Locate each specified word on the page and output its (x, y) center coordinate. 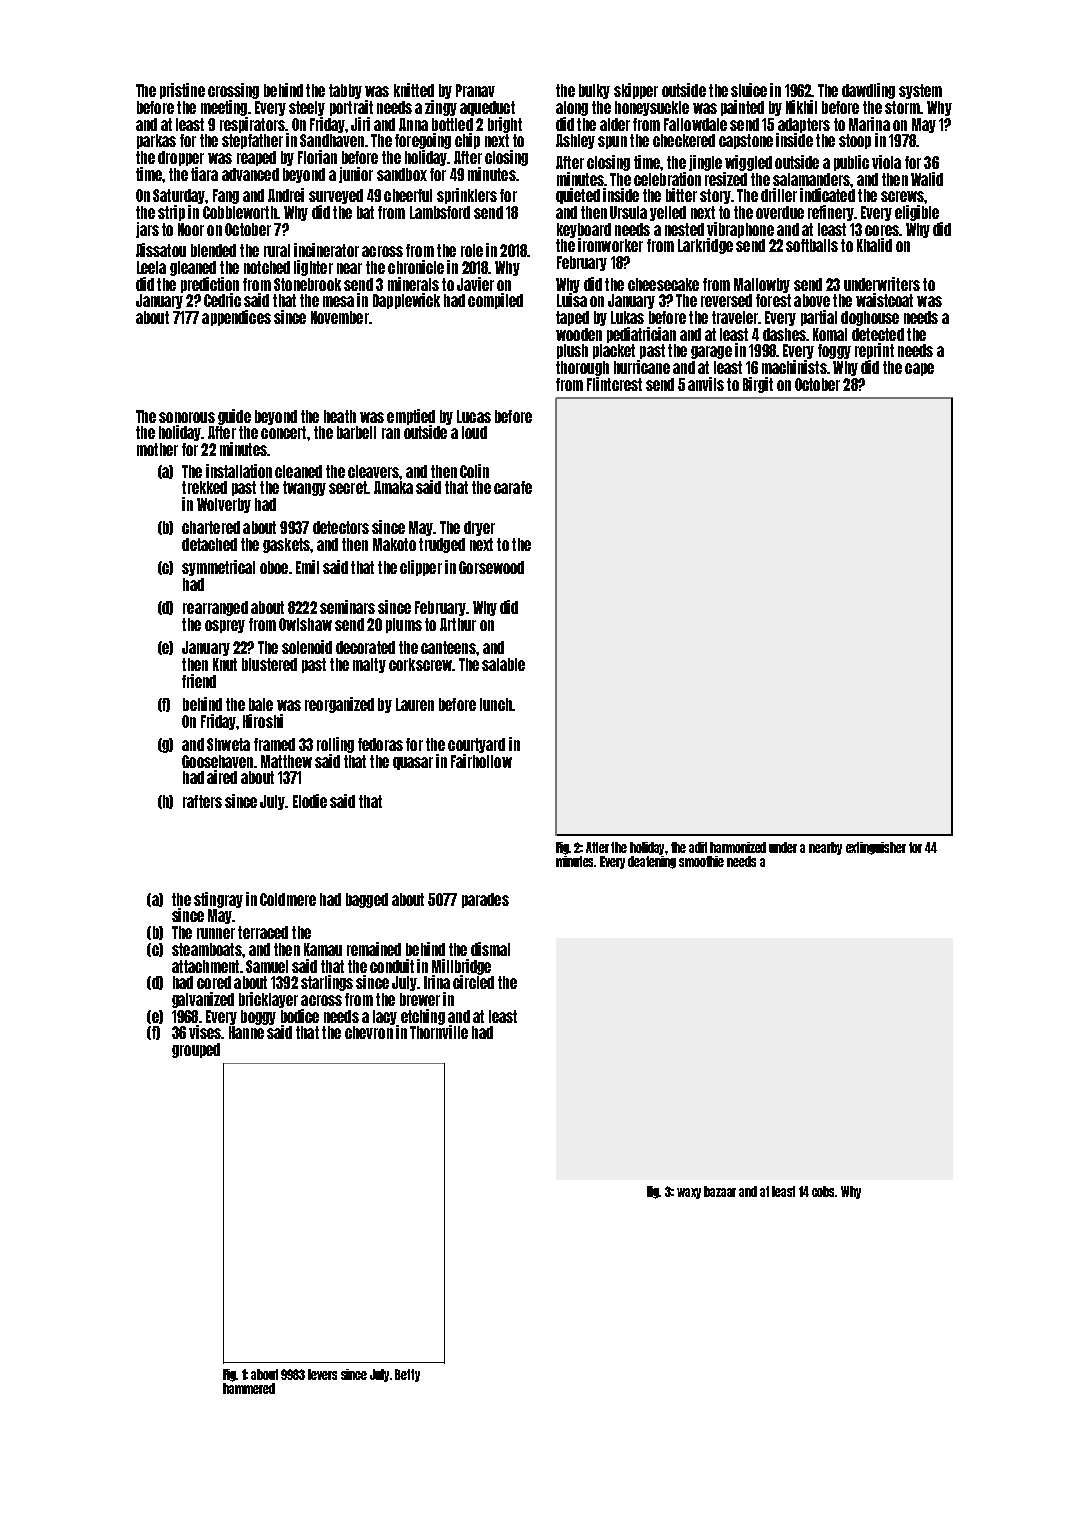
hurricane (642, 367)
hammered (249, 1388)
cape (919, 369)
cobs (824, 1191)
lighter (313, 268)
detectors (341, 527)
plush (572, 351)
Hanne (246, 1032)
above (812, 300)
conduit (392, 966)
